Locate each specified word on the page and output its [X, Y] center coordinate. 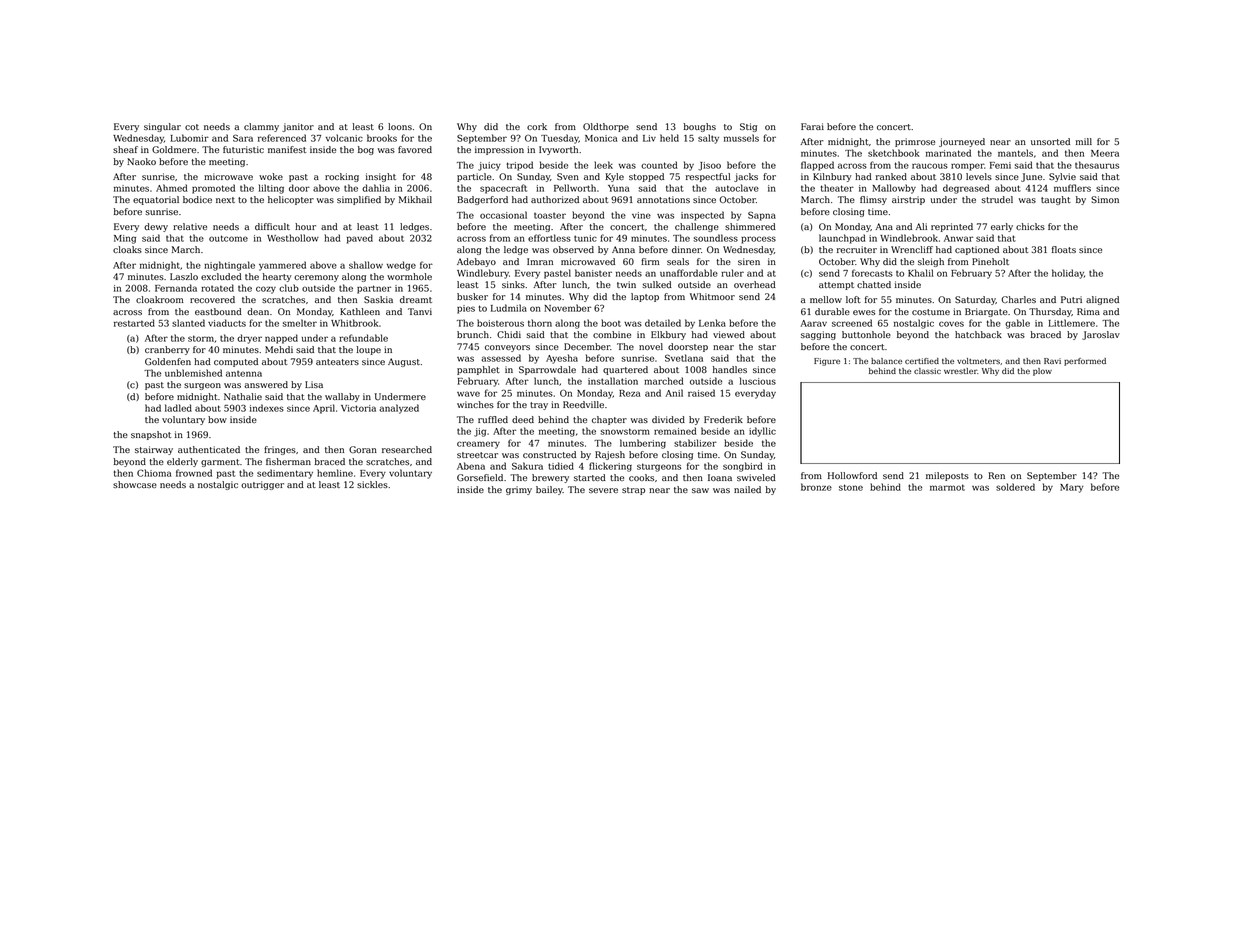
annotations [663, 199]
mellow [826, 299]
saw [700, 490]
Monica [601, 138]
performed [1085, 362]
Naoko [141, 161]
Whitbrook [354, 323]
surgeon [202, 386]
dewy [156, 227]
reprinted [952, 227]
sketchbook [894, 153]
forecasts [872, 273]
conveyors [507, 348]
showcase [135, 484]
